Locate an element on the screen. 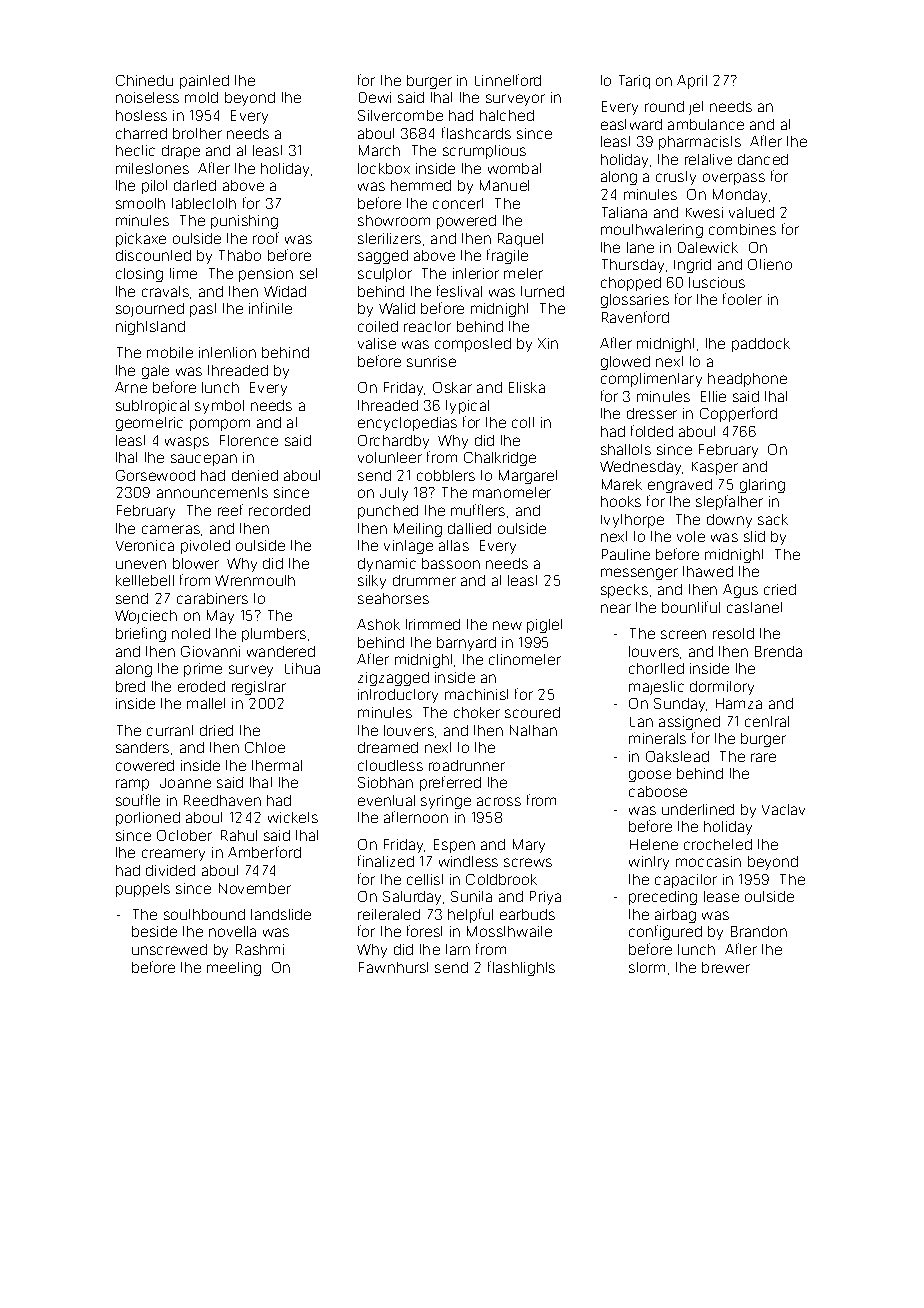 The width and height of the screenshot is (924, 1308). Espen is located at coordinates (454, 846).
